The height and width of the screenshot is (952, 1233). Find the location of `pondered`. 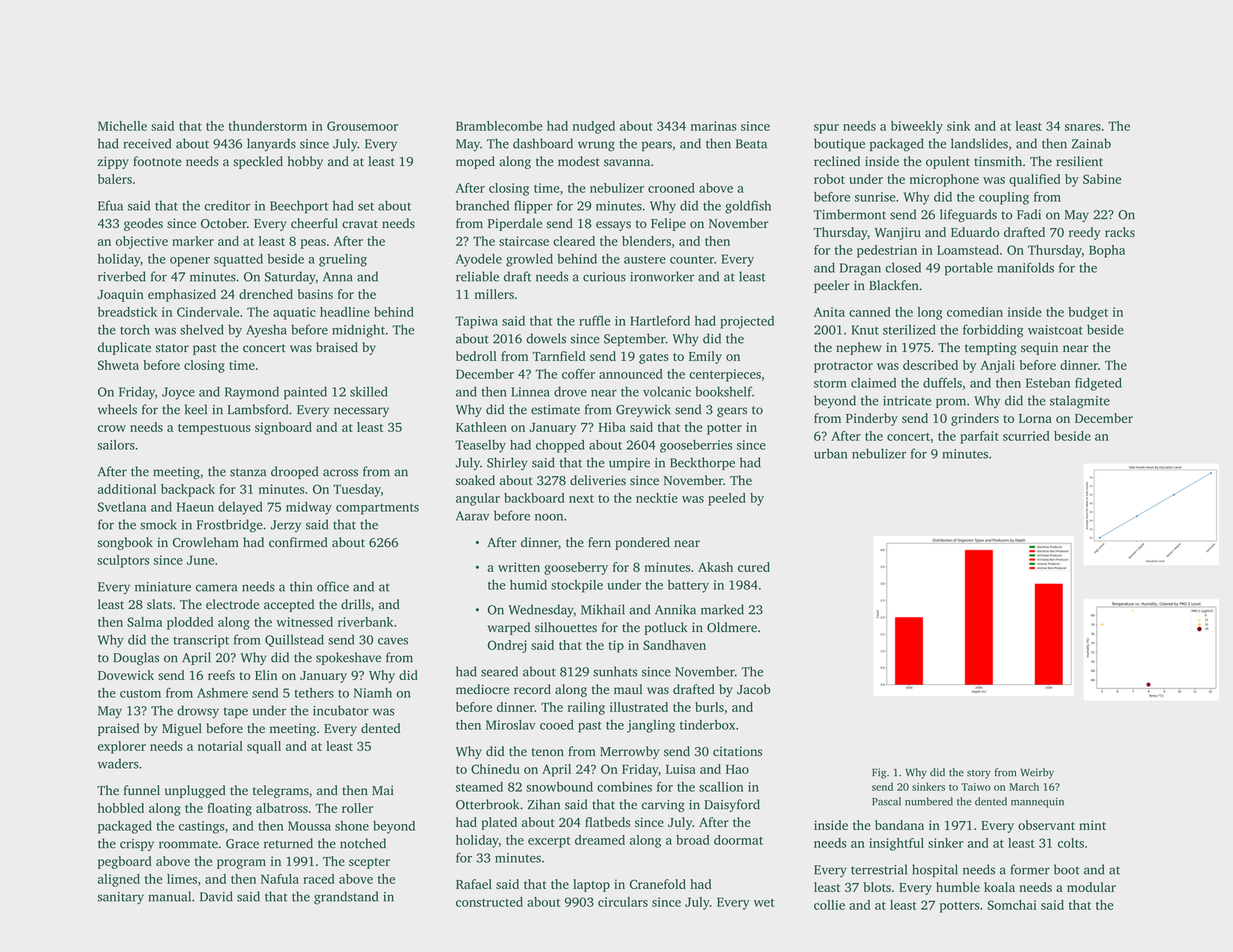

pondered is located at coordinates (642, 543).
